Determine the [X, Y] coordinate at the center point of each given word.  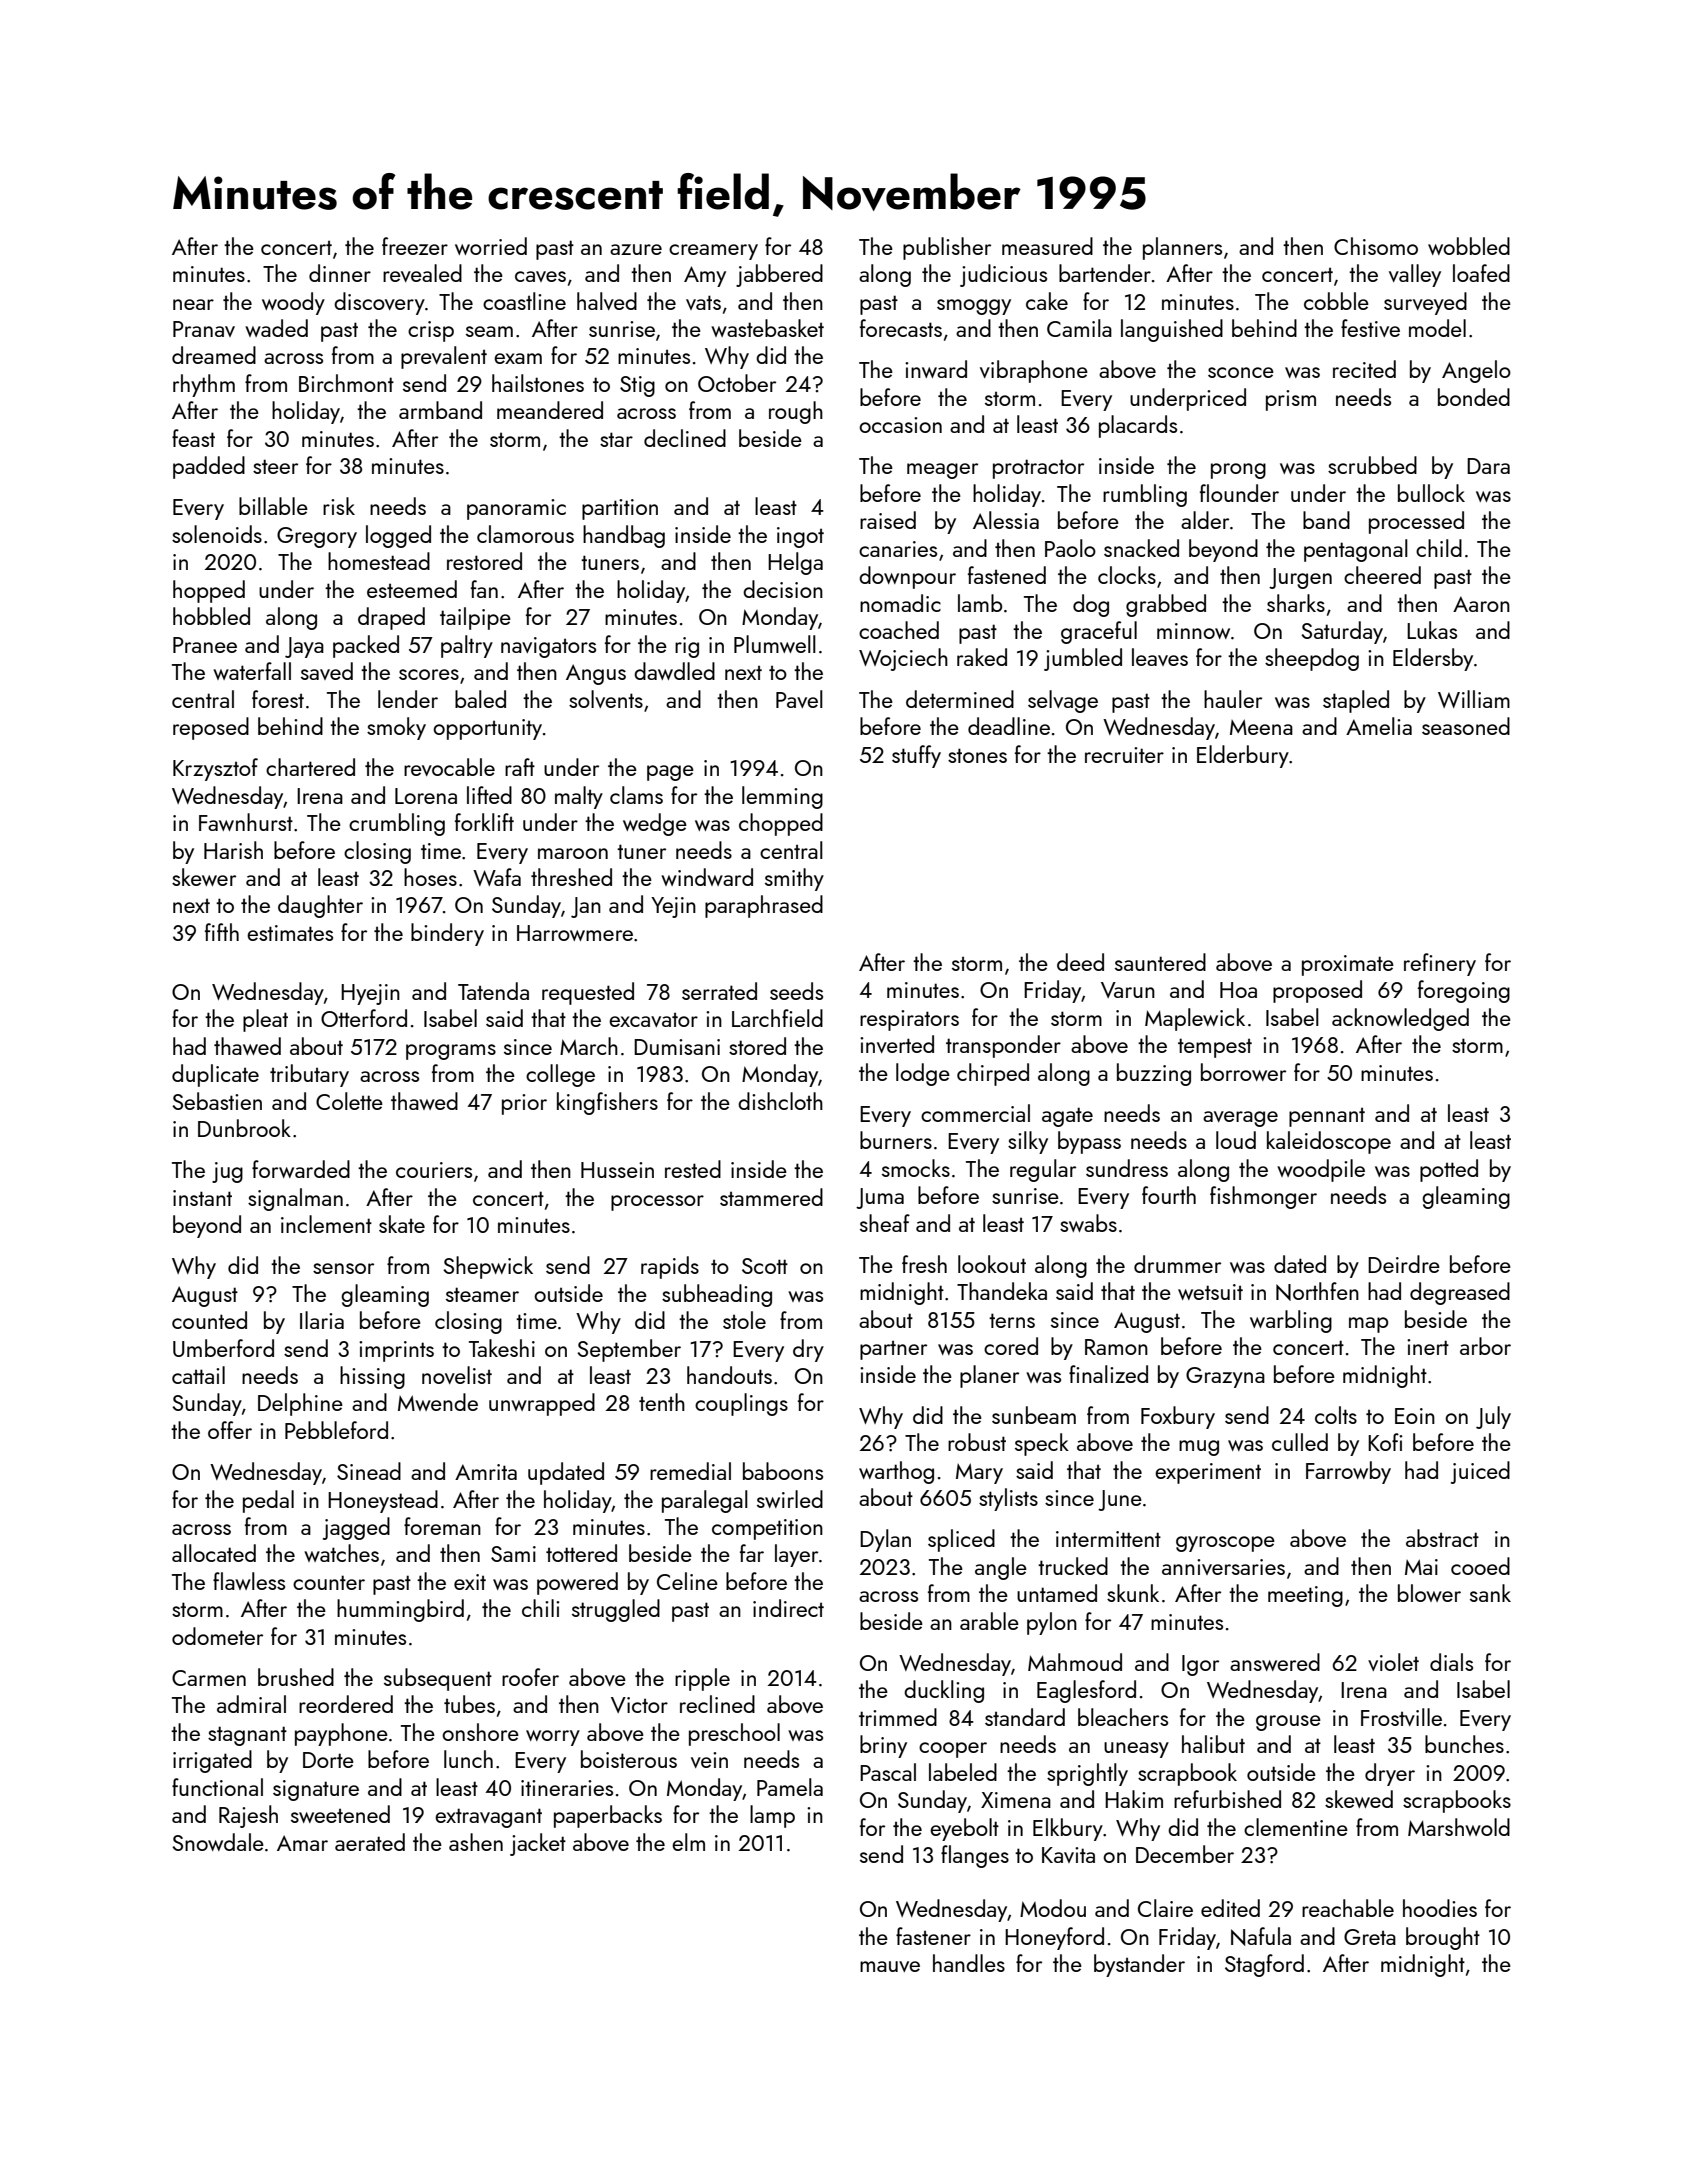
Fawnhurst [246, 822]
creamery [713, 252]
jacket [538, 1844]
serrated [719, 991]
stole [744, 1320]
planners [1182, 248]
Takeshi [502, 1348]
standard [1025, 1717]
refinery [1440, 964]
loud [1236, 1140]
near [193, 304]
